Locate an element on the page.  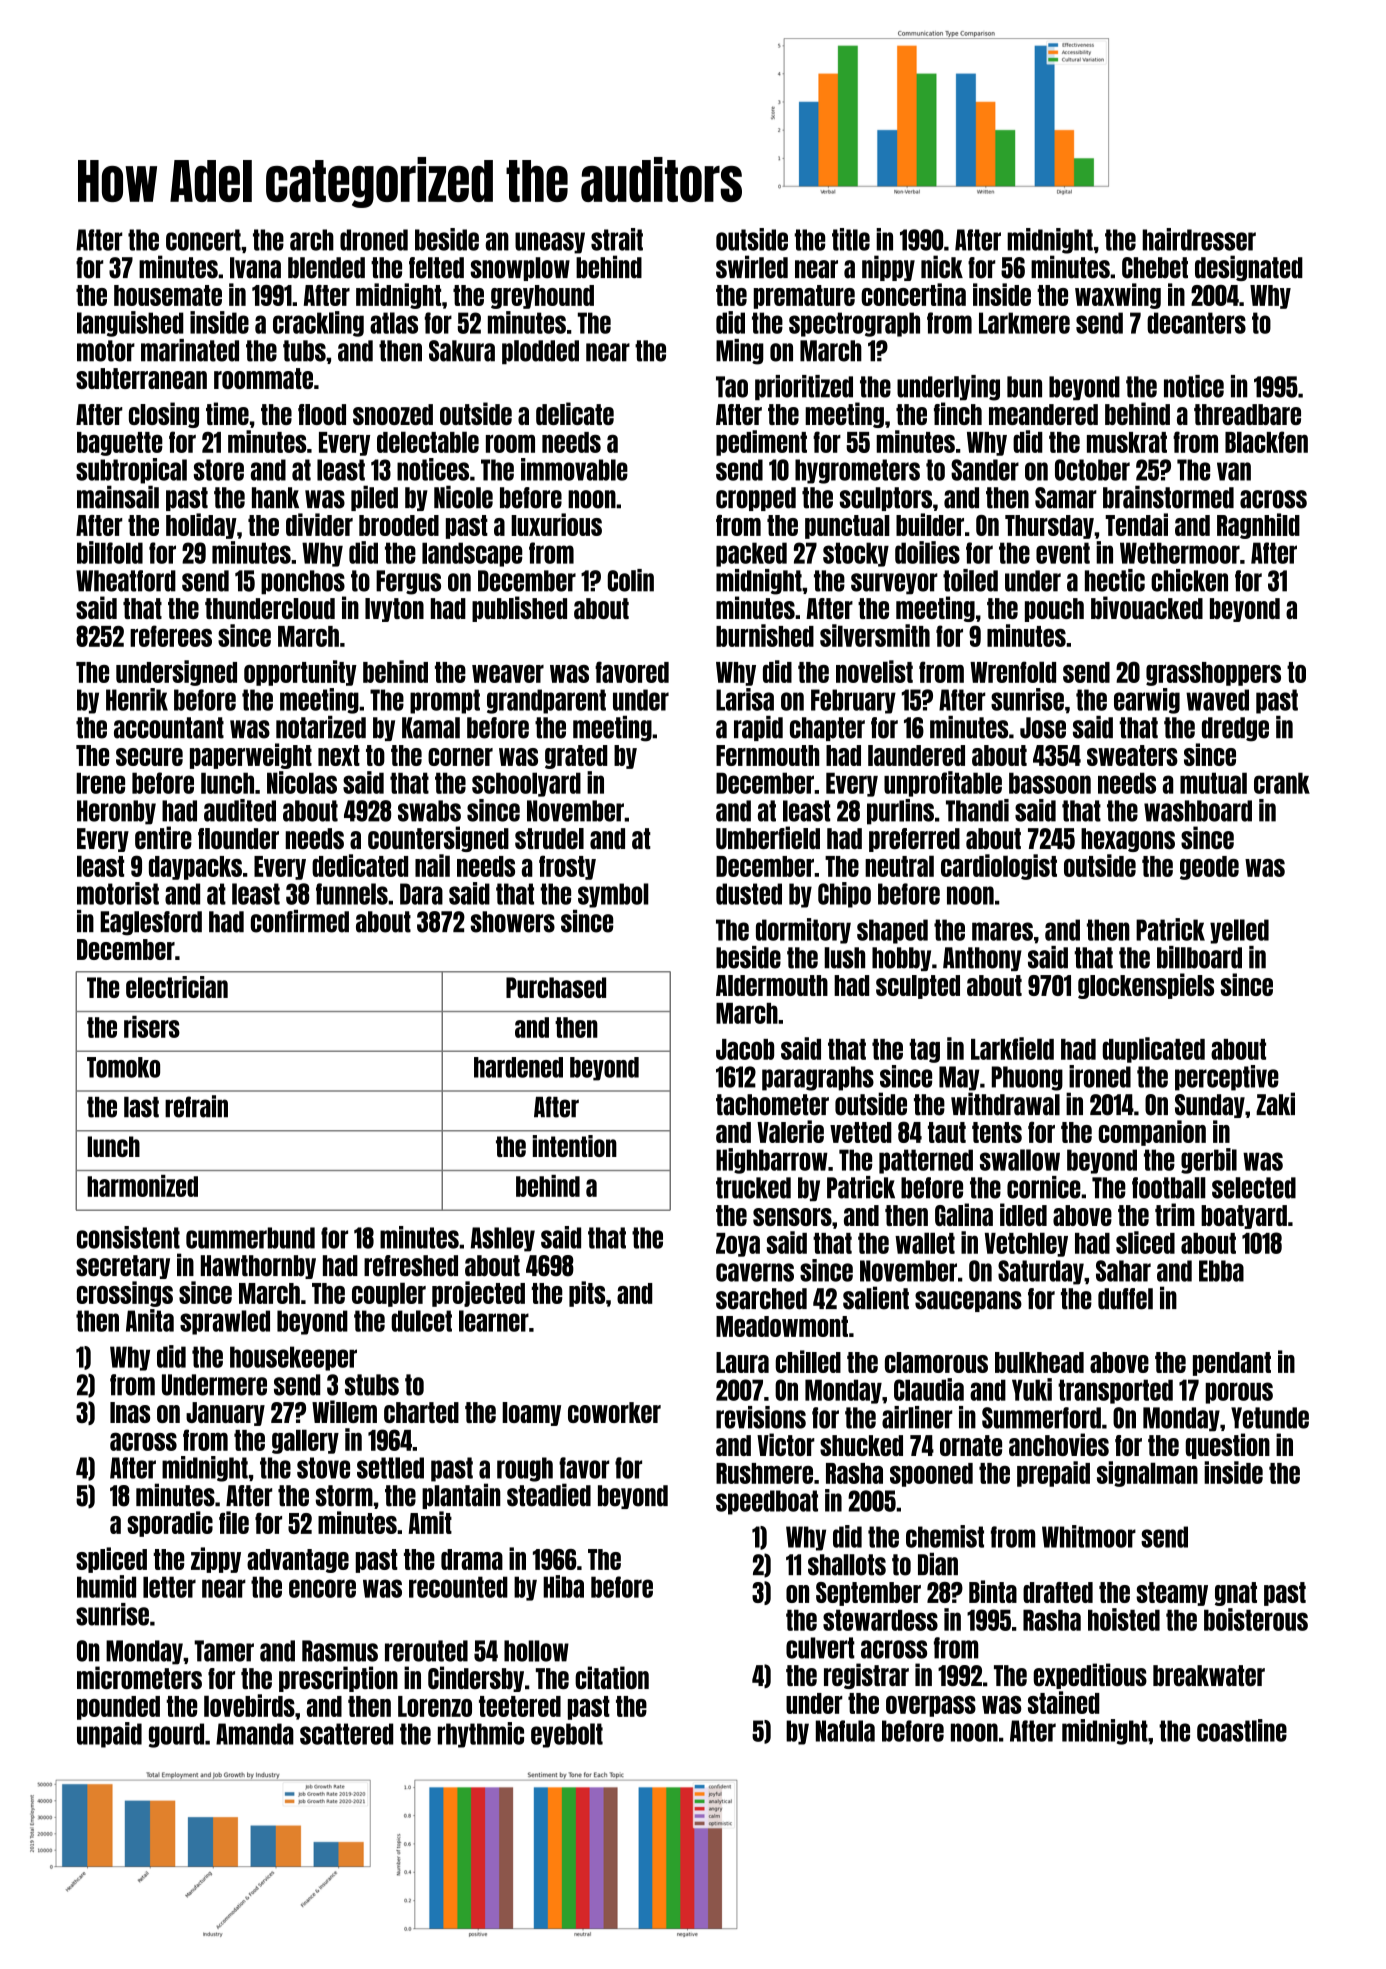
surveyor is located at coordinates (894, 584).
